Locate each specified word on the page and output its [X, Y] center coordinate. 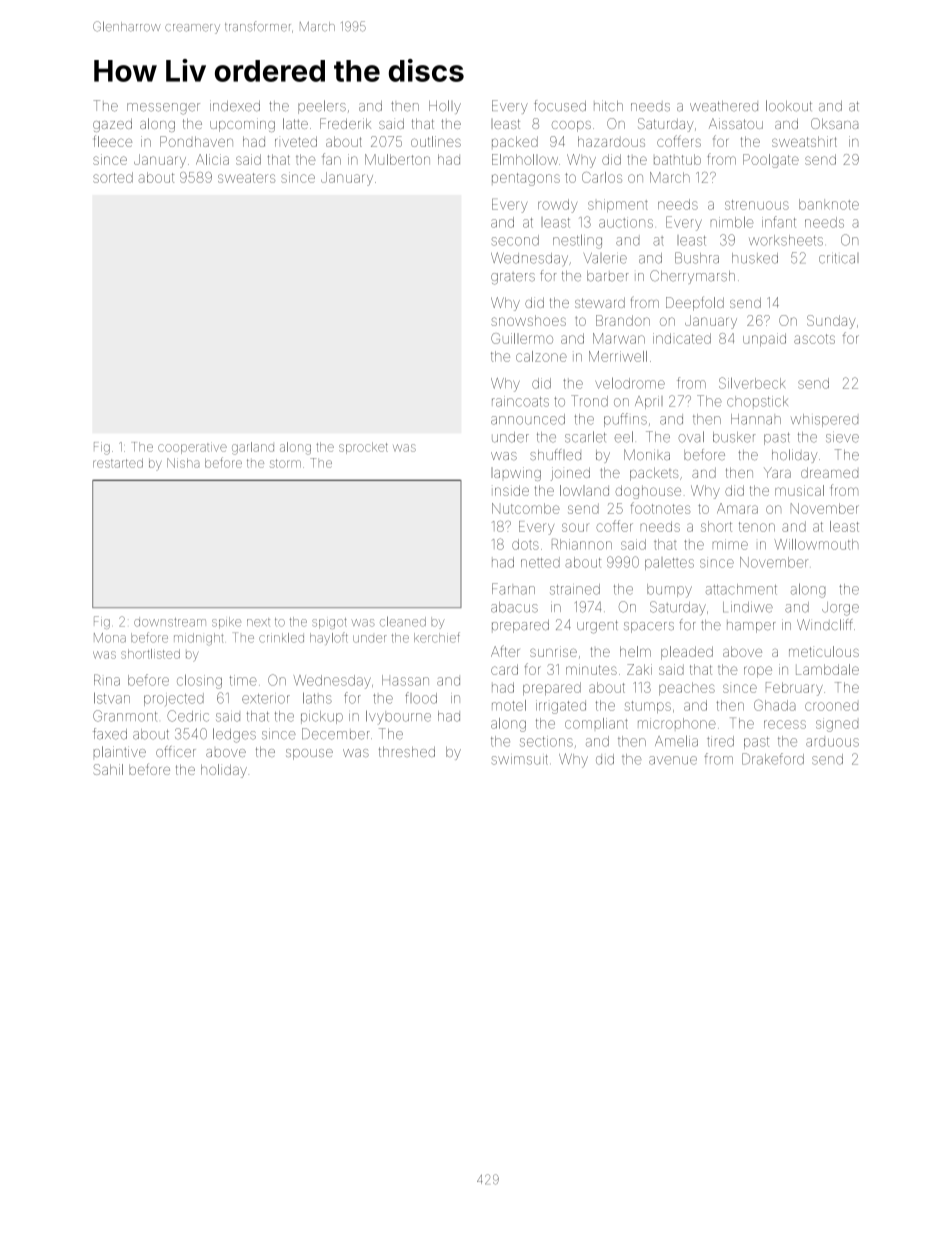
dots [525, 544]
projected [174, 699]
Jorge [840, 609]
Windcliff [825, 624]
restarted [118, 463]
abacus [514, 607]
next [258, 623]
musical [799, 490]
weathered [724, 106]
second [515, 240]
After [505, 651]
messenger [163, 109]
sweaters [246, 178]
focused [560, 106]
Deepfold [695, 304]
